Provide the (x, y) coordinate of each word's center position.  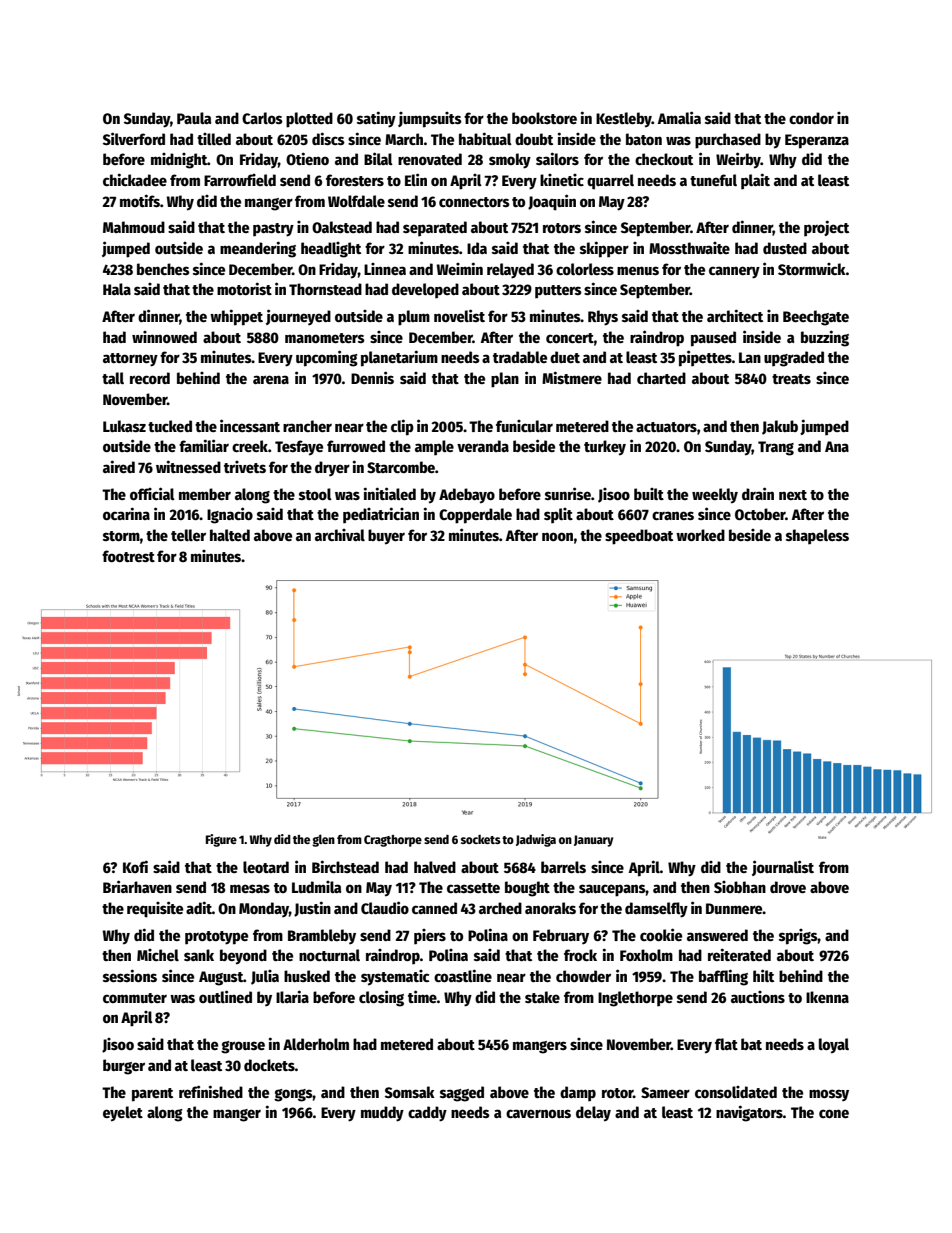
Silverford (134, 138)
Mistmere (572, 377)
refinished (211, 1091)
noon (557, 536)
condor (811, 118)
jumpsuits (430, 120)
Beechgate (816, 318)
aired (119, 466)
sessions (130, 975)
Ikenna (827, 997)
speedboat (639, 537)
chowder (583, 976)
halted (230, 535)
